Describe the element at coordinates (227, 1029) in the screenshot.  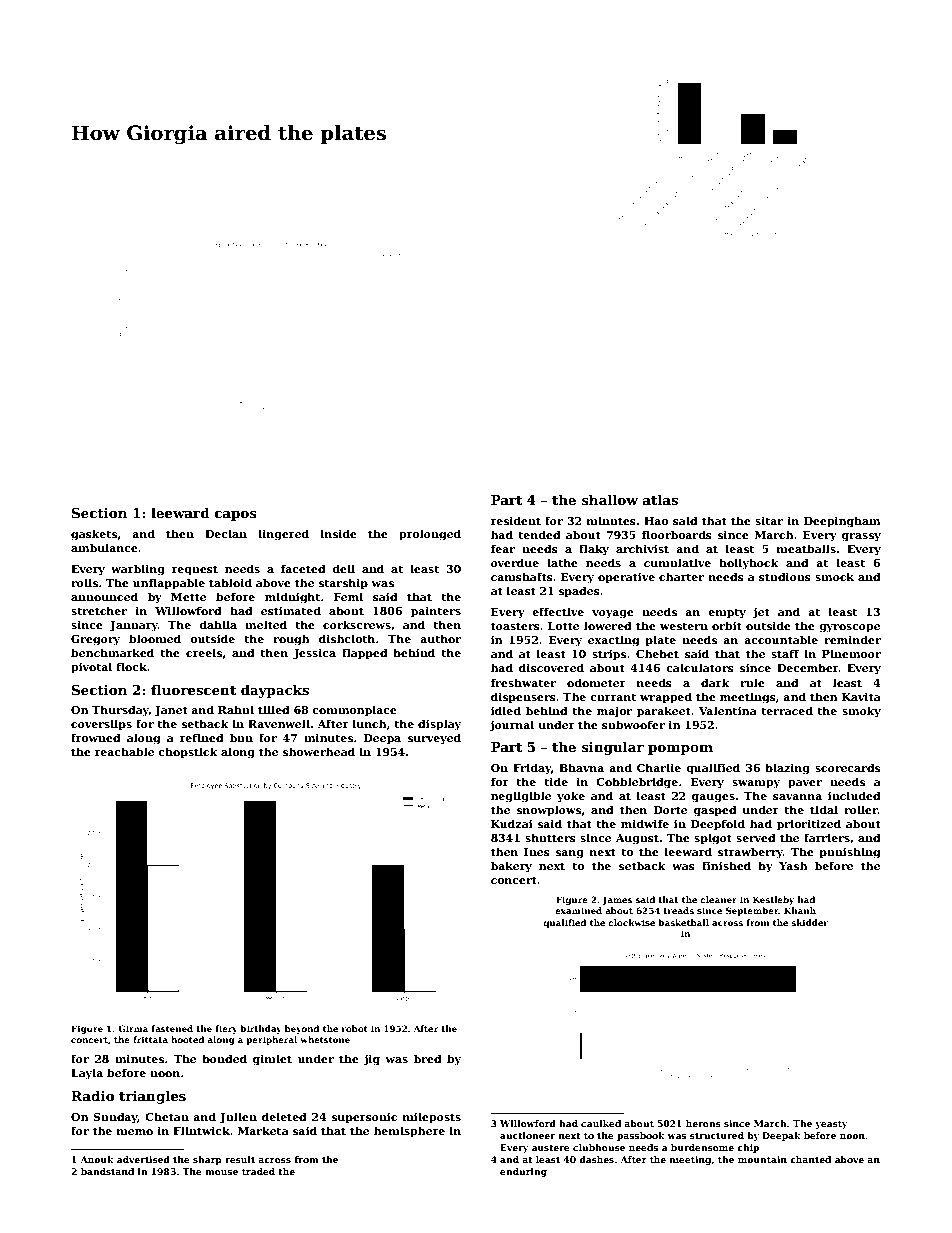
I see `fiery` at that location.
